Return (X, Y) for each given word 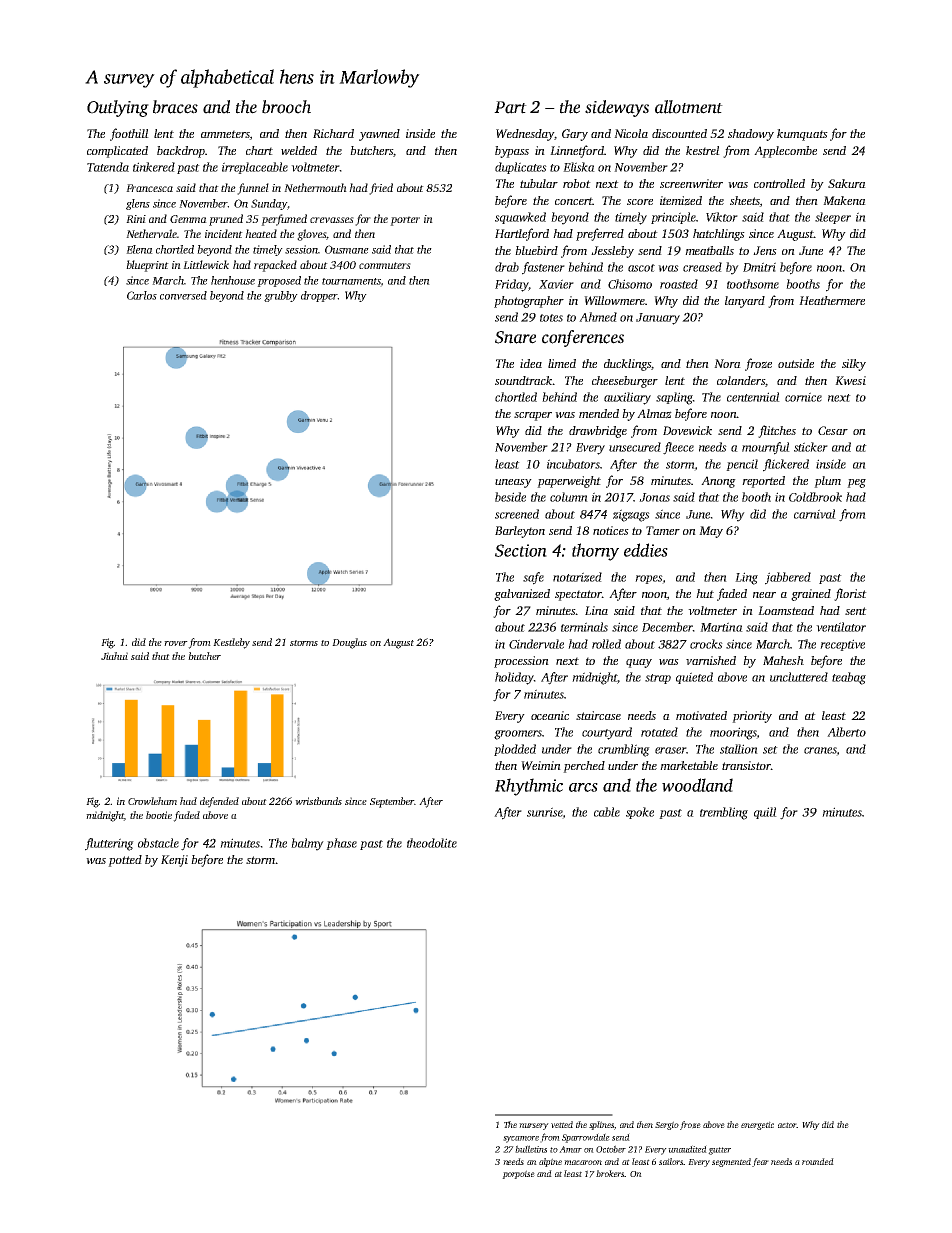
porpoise (518, 1174)
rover (176, 643)
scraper (533, 416)
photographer (529, 302)
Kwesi (850, 380)
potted (125, 861)
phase (341, 844)
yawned (379, 135)
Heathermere (832, 300)
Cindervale (536, 644)
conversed (183, 295)
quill (765, 813)
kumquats (802, 135)
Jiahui (114, 656)
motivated (701, 715)
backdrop (181, 152)
